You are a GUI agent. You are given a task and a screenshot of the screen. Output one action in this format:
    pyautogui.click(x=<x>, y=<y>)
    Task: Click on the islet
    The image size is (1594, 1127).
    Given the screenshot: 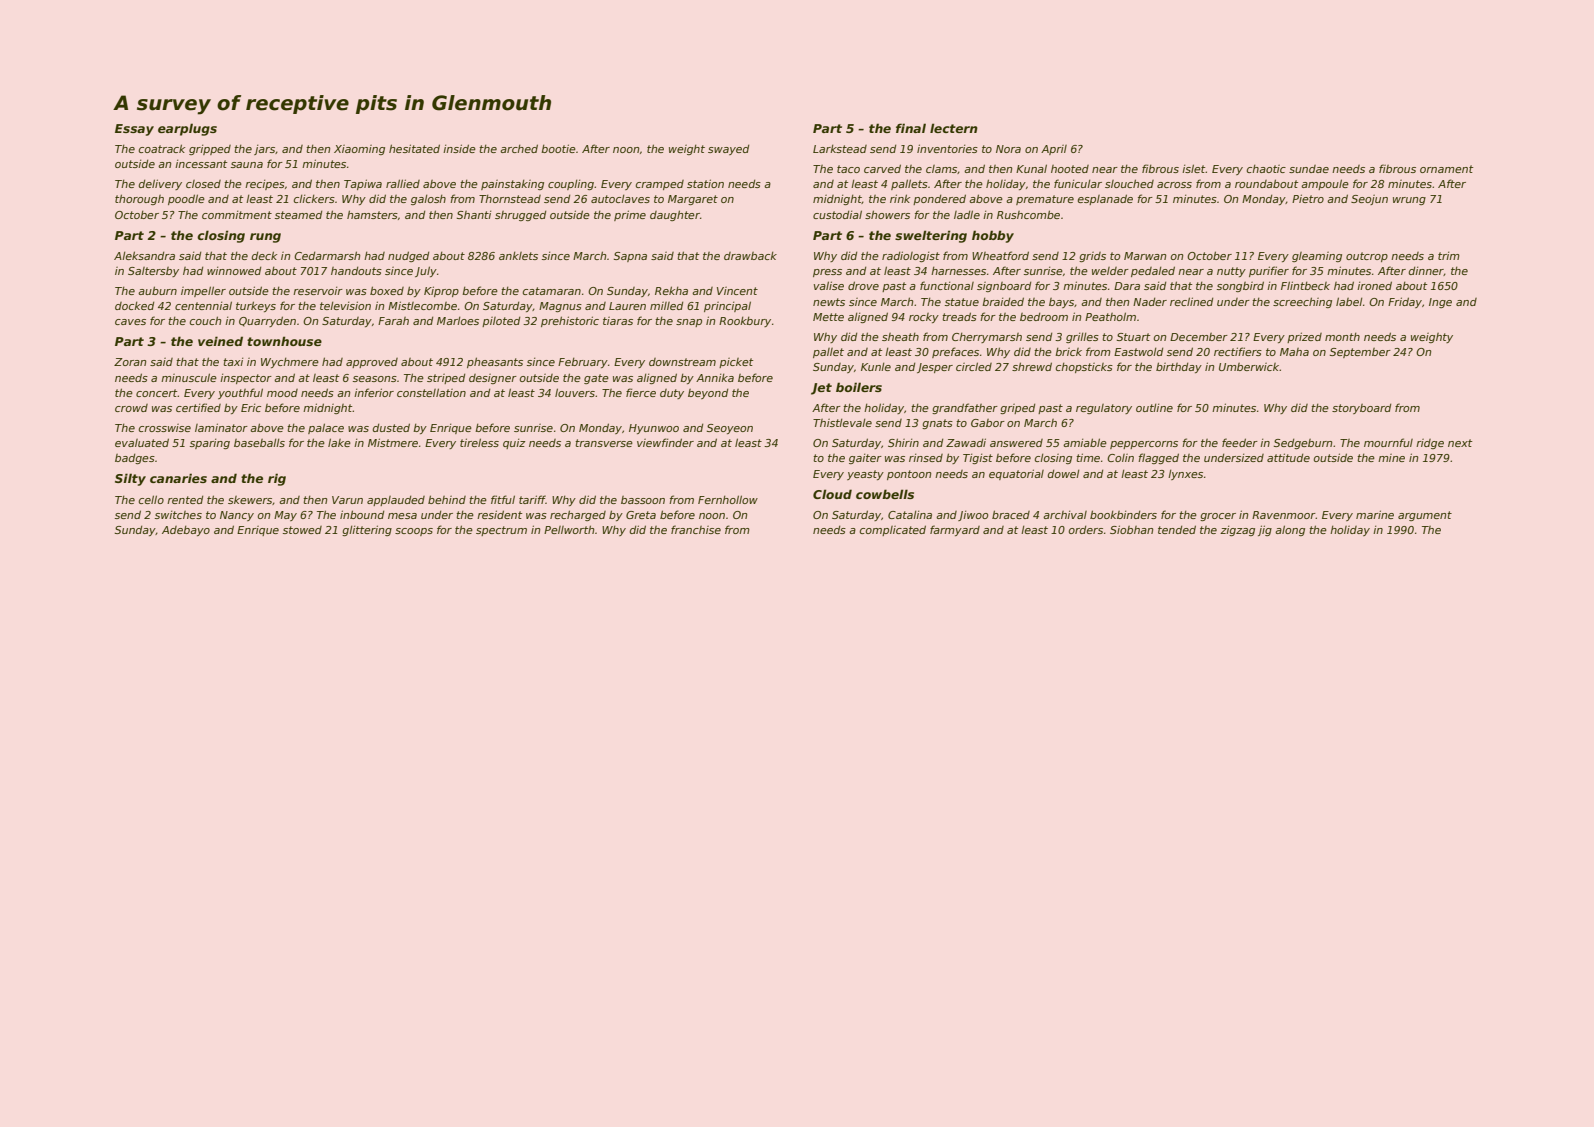 What is the action you would take?
    pyautogui.click(x=1194, y=168)
